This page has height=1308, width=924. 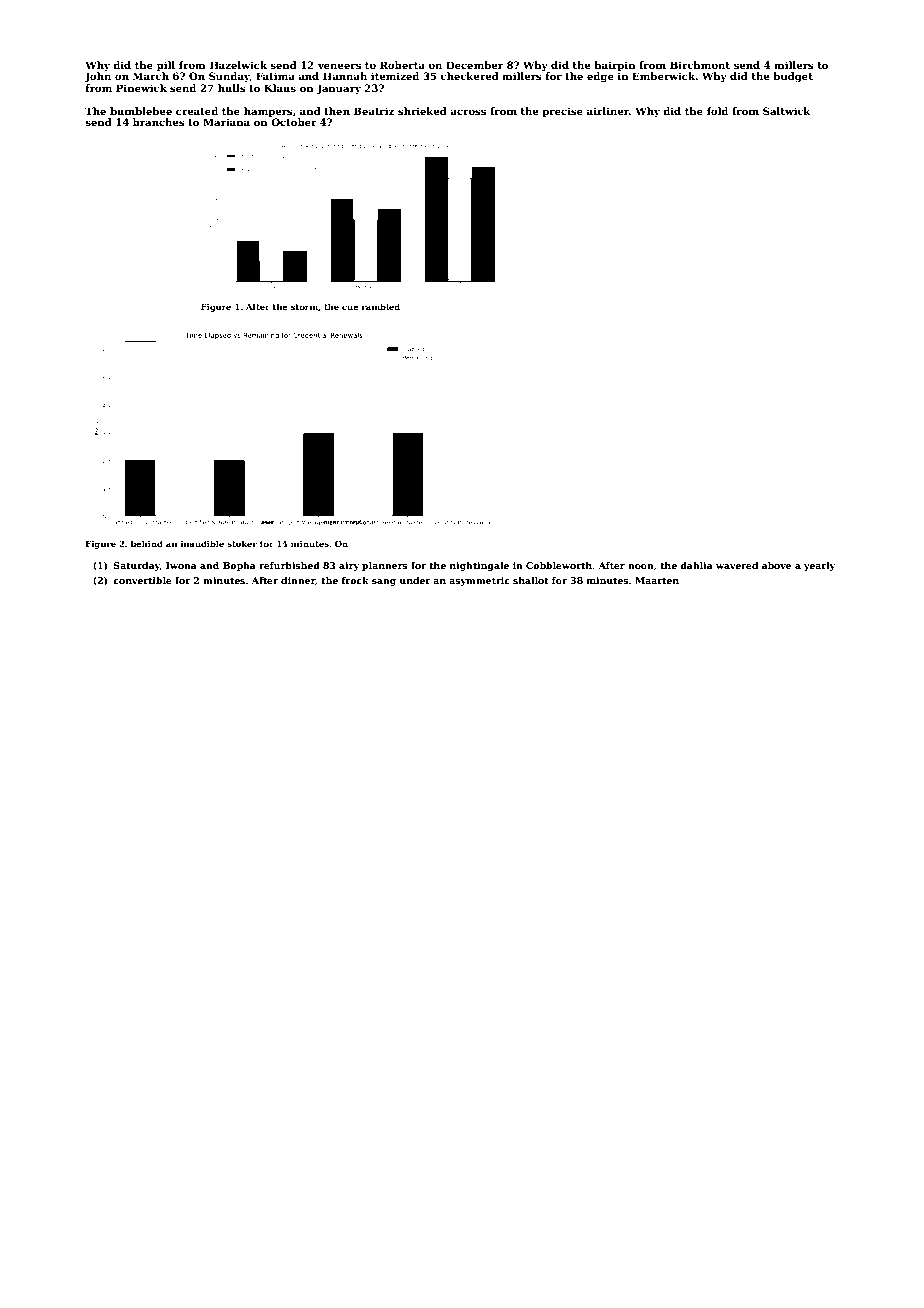 What do you see at coordinates (350, 307) in the page?
I see `cue` at bounding box center [350, 307].
